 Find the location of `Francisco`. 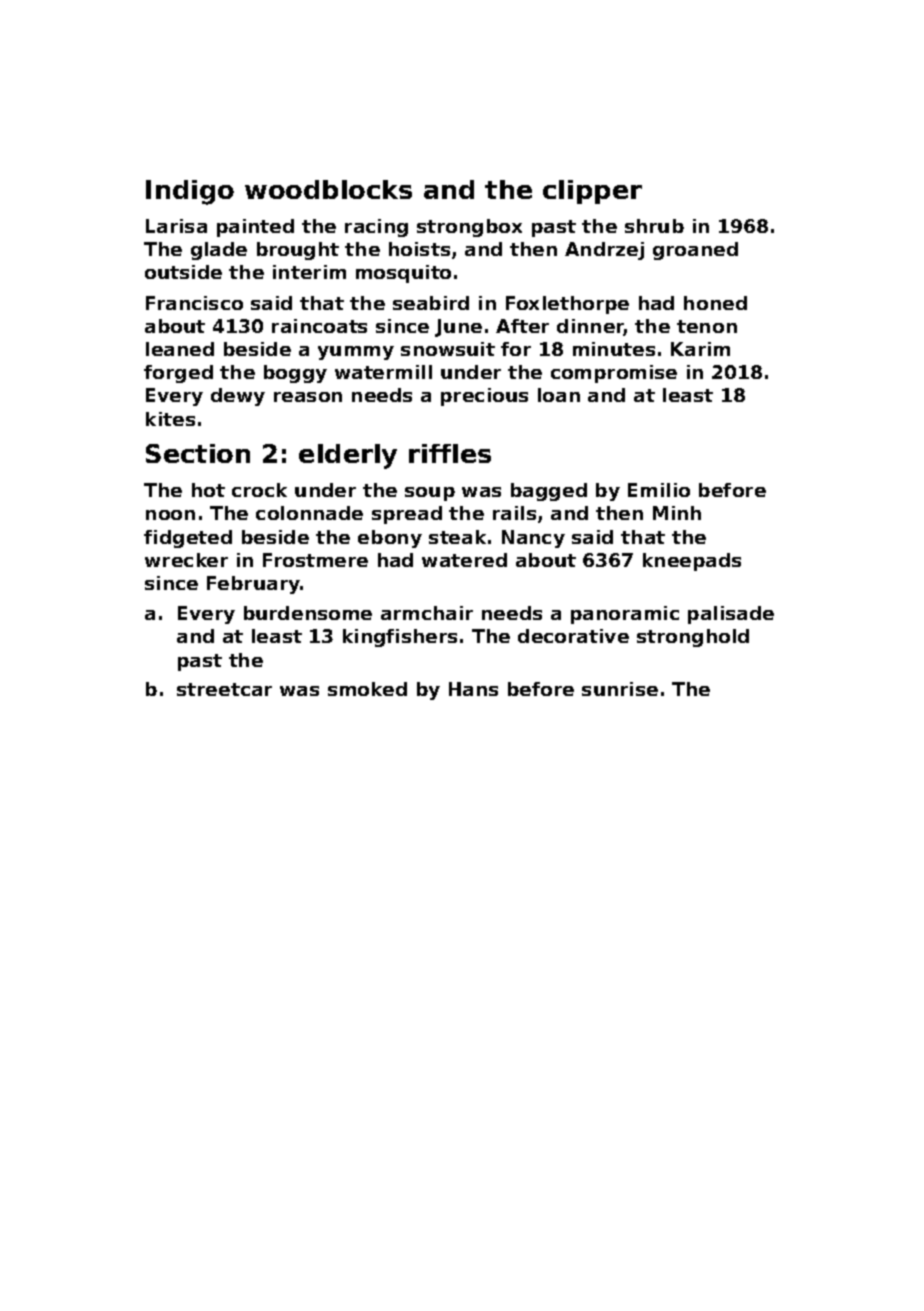

Francisco is located at coordinates (194, 303).
